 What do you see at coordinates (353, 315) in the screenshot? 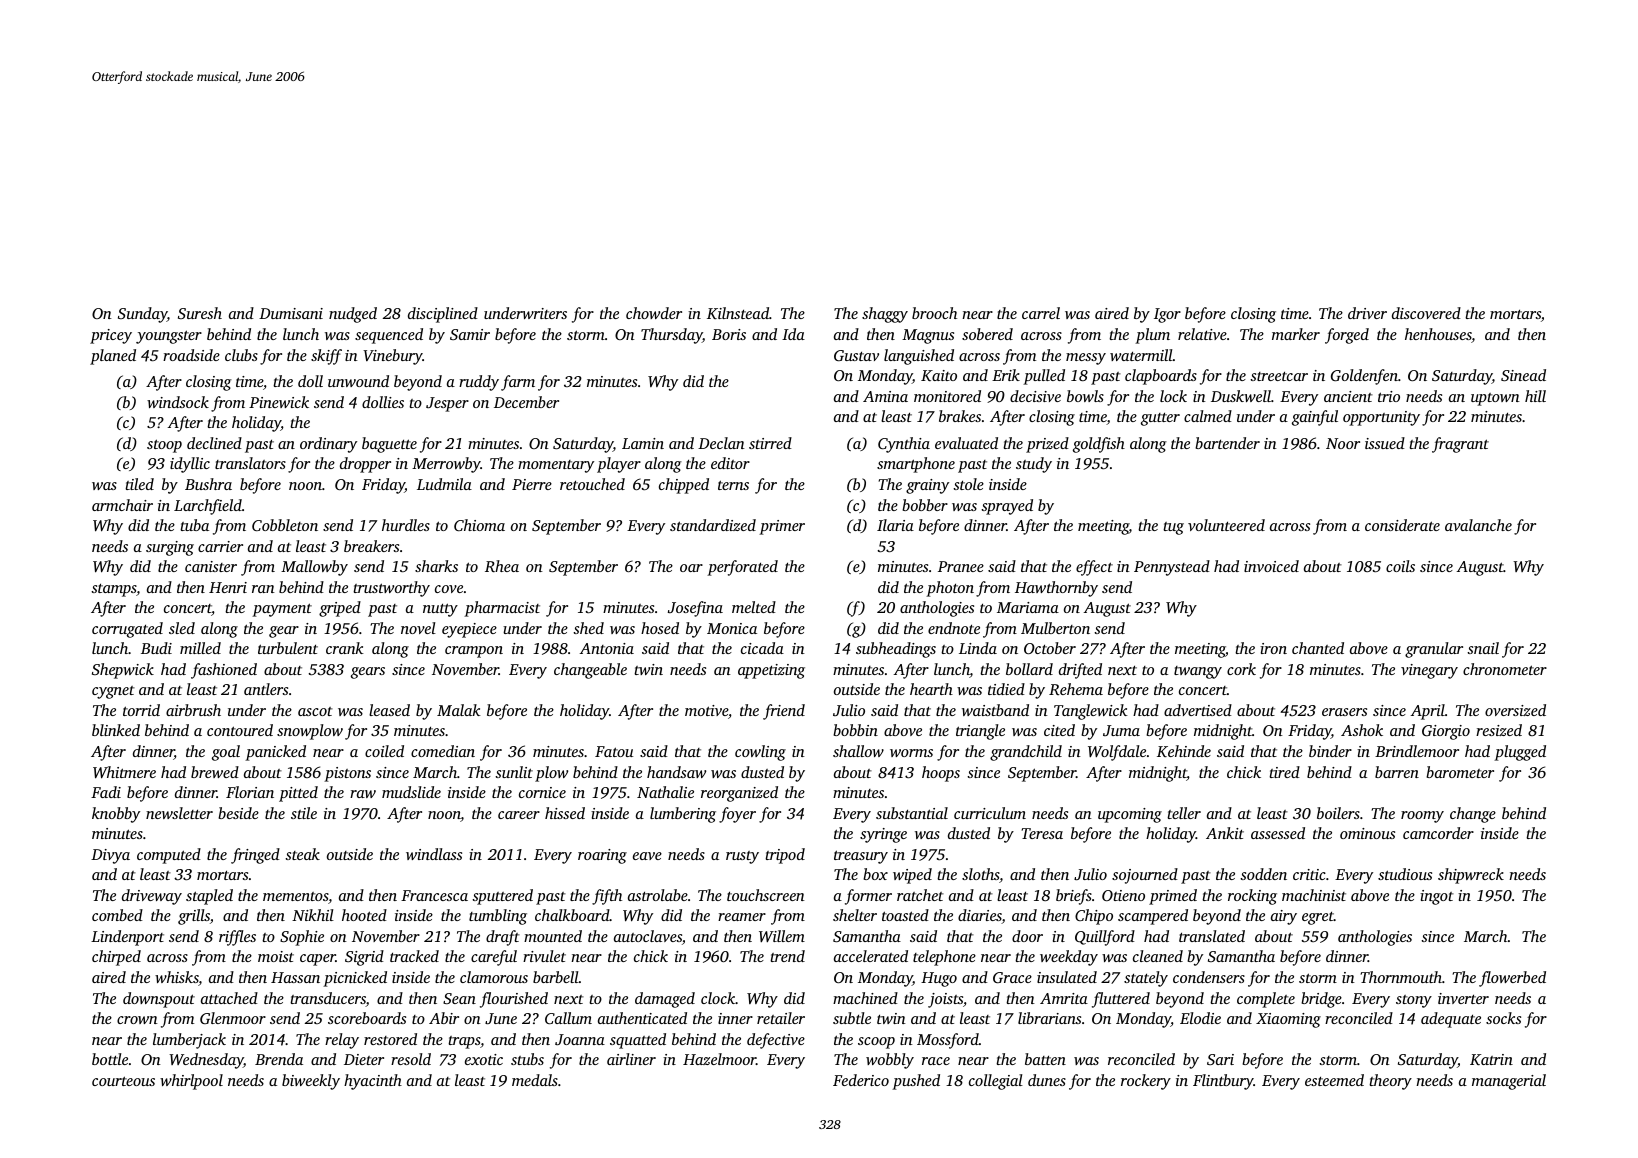
I see `nudged` at bounding box center [353, 315].
